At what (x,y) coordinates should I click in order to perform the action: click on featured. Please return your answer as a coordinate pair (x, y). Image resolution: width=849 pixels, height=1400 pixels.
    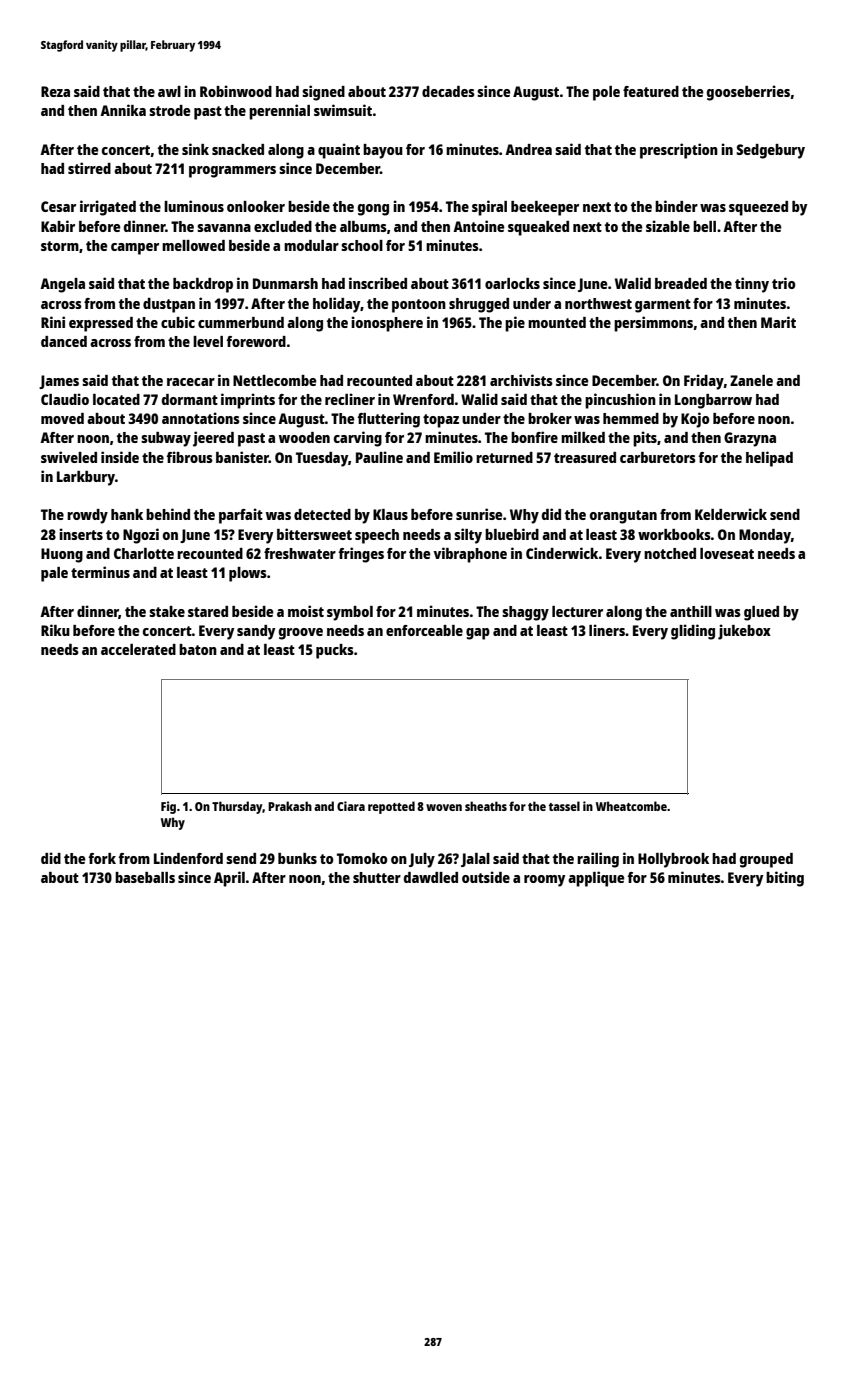
    Looking at the image, I should click on (651, 91).
